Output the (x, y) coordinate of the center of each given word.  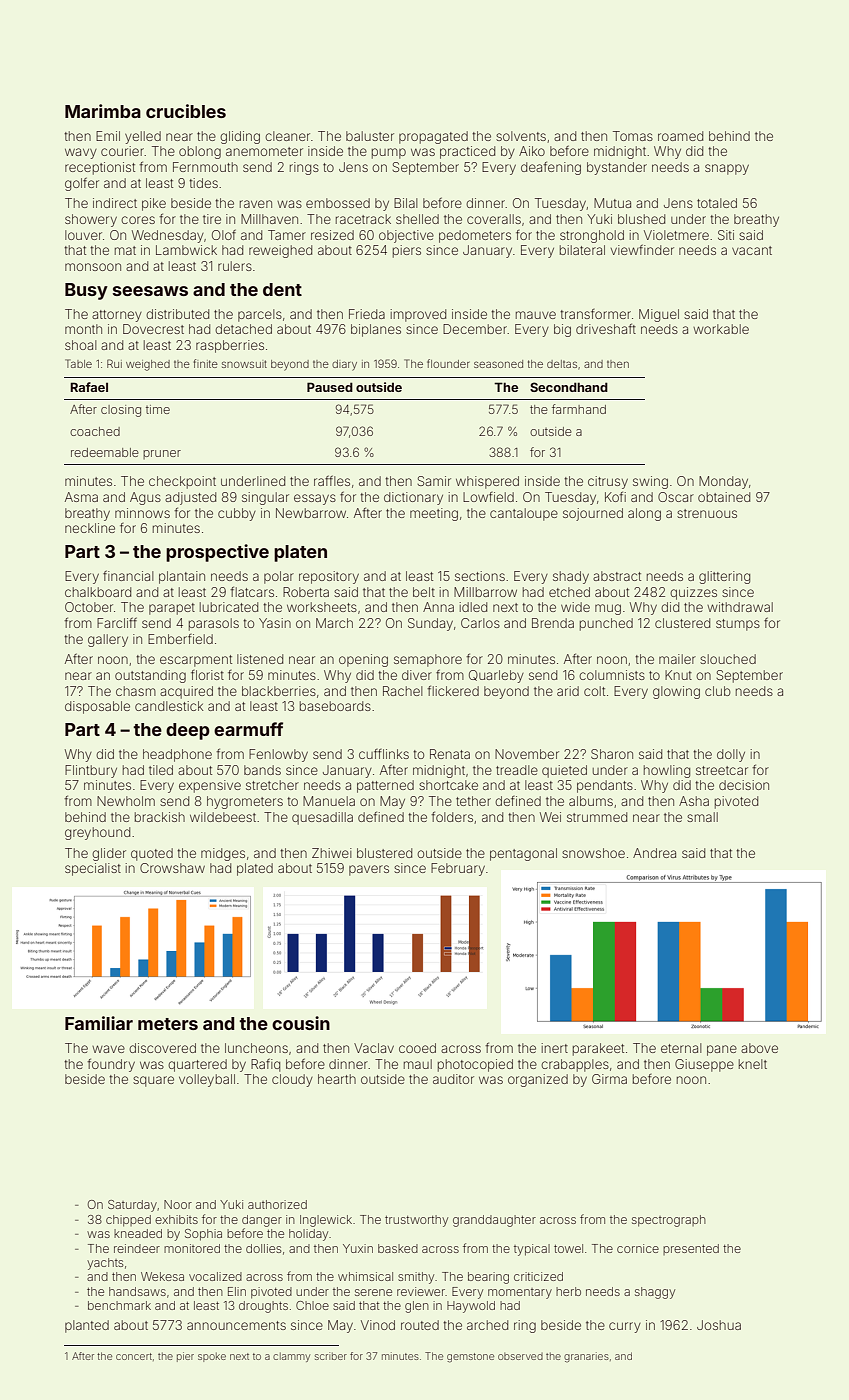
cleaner (287, 136)
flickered (453, 690)
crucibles (186, 111)
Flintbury (91, 771)
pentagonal (523, 854)
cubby (237, 514)
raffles (332, 480)
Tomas (633, 136)
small (702, 817)
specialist (93, 869)
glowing (676, 692)
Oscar (676, 497)
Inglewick (326, 1221)
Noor (178, 1204)
